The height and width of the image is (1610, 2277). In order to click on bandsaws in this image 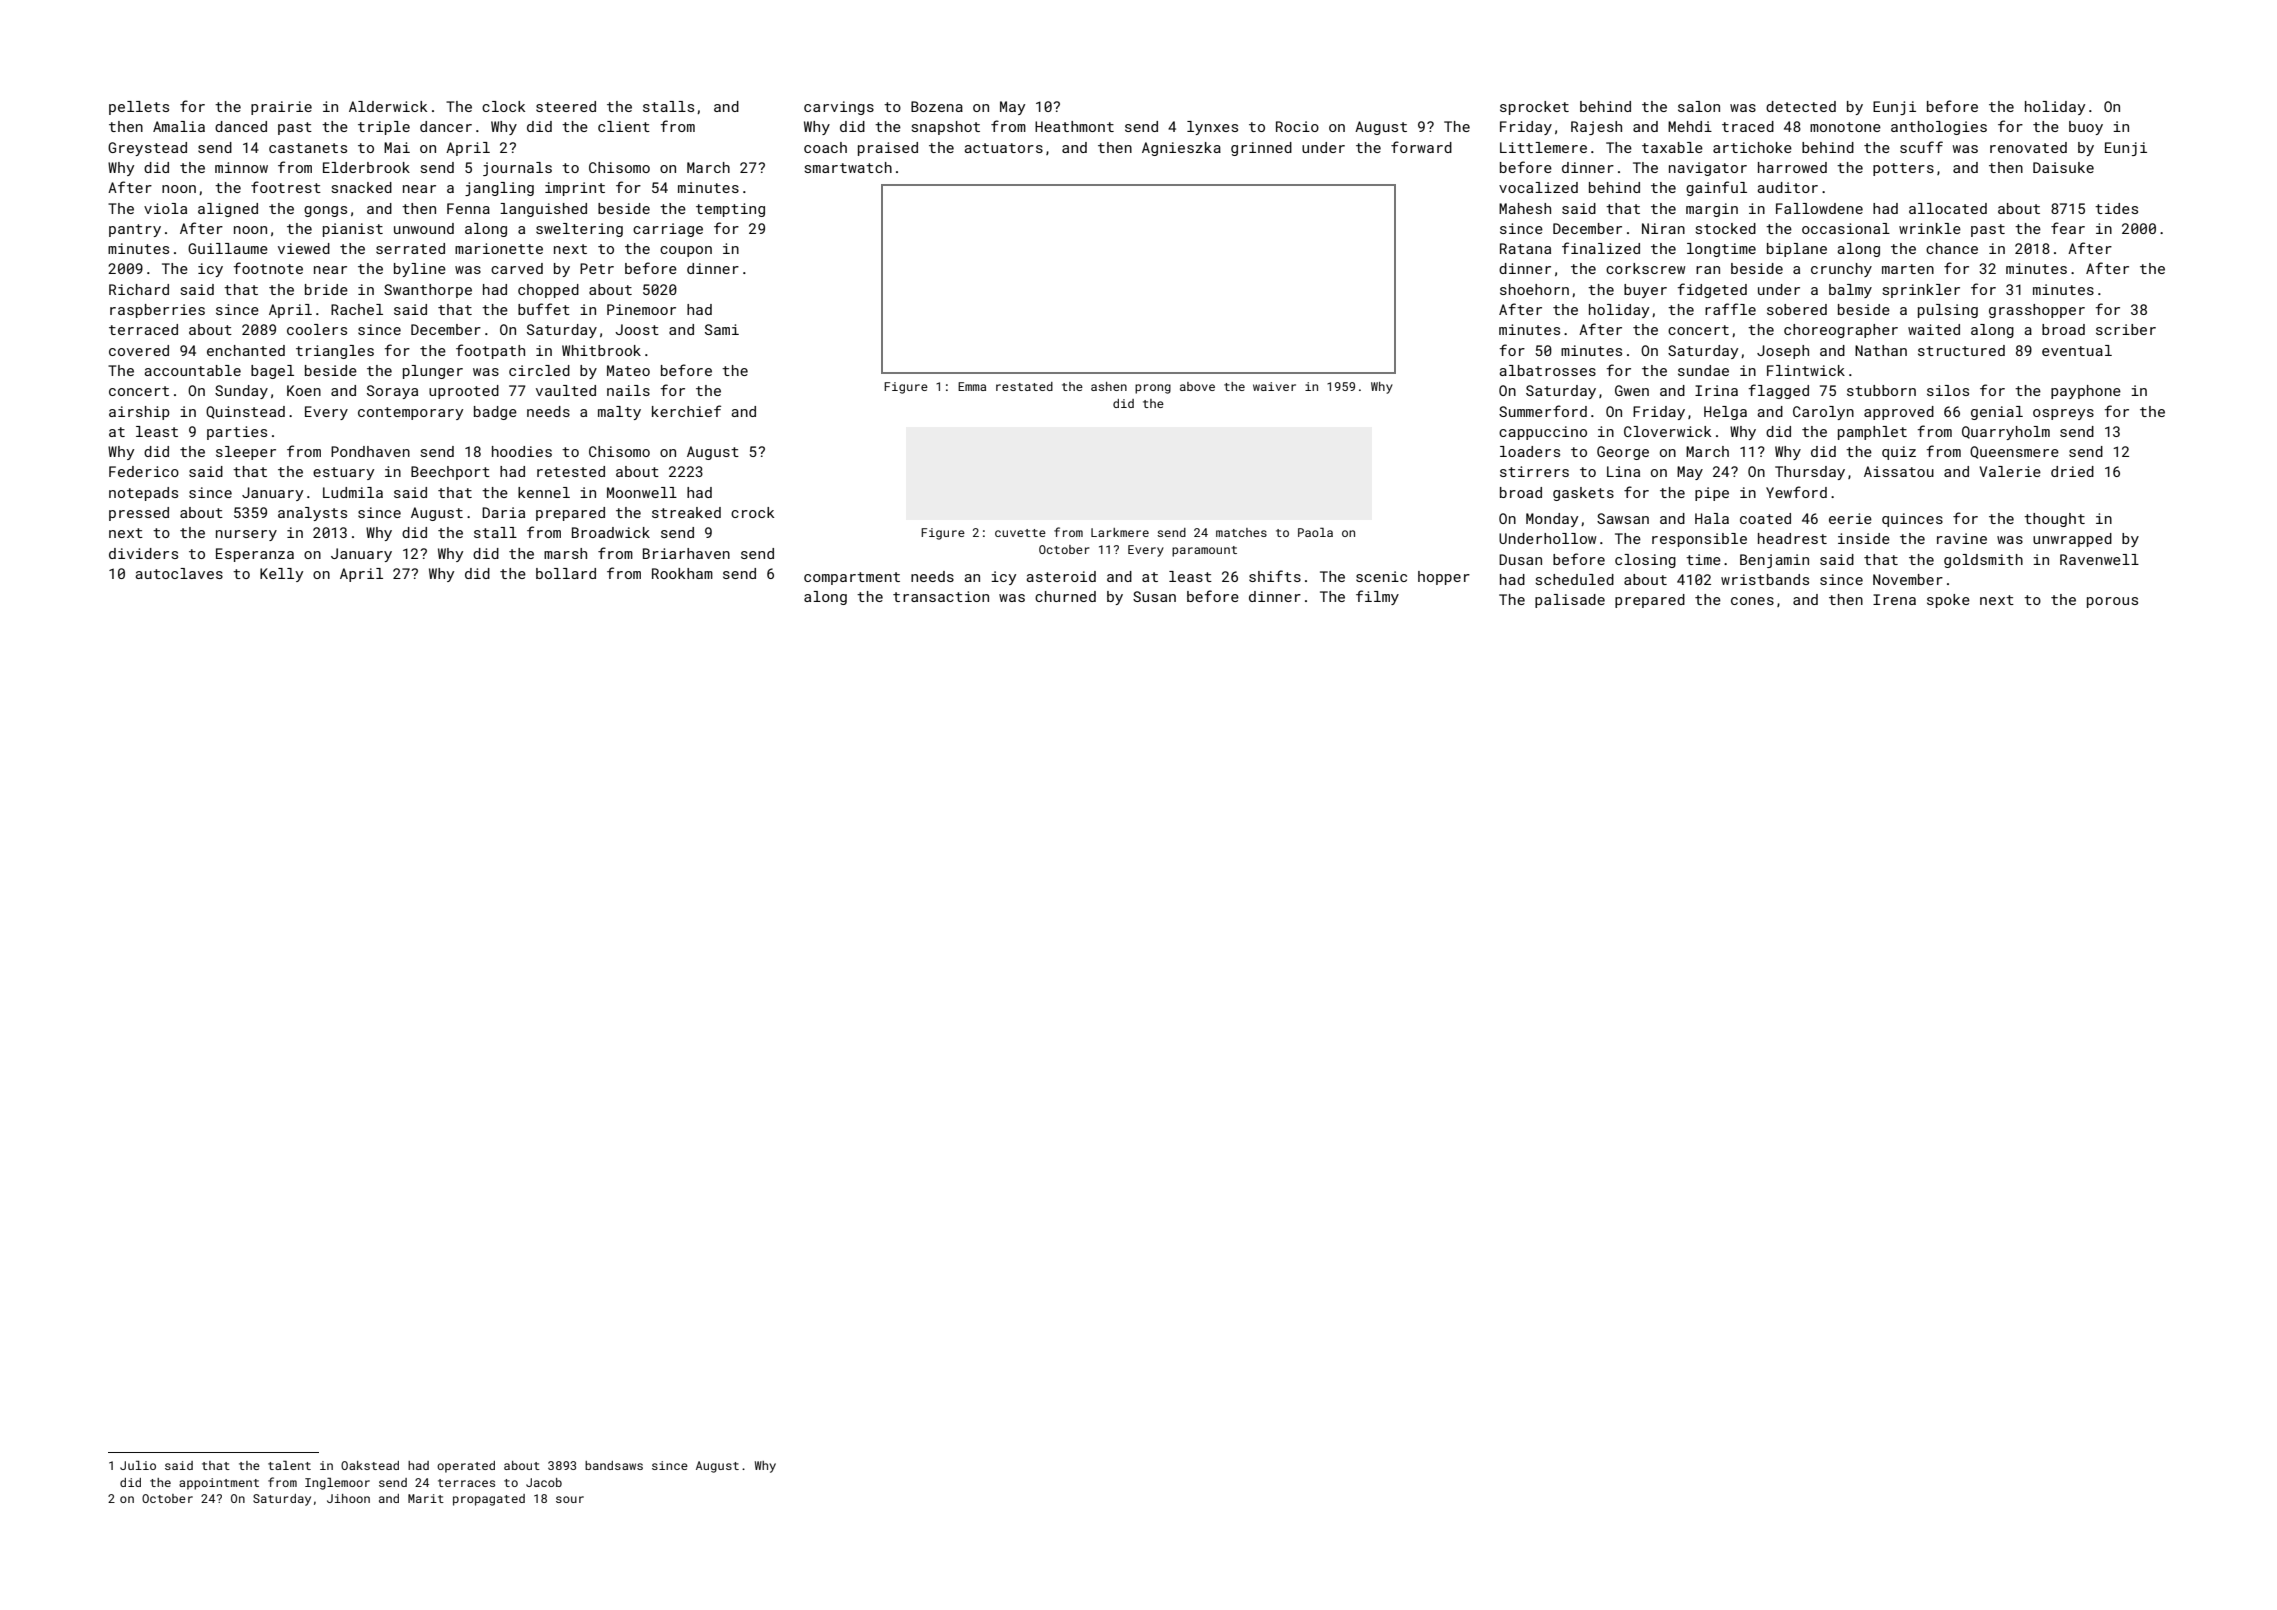, I will do `click(614, 1465)`.
